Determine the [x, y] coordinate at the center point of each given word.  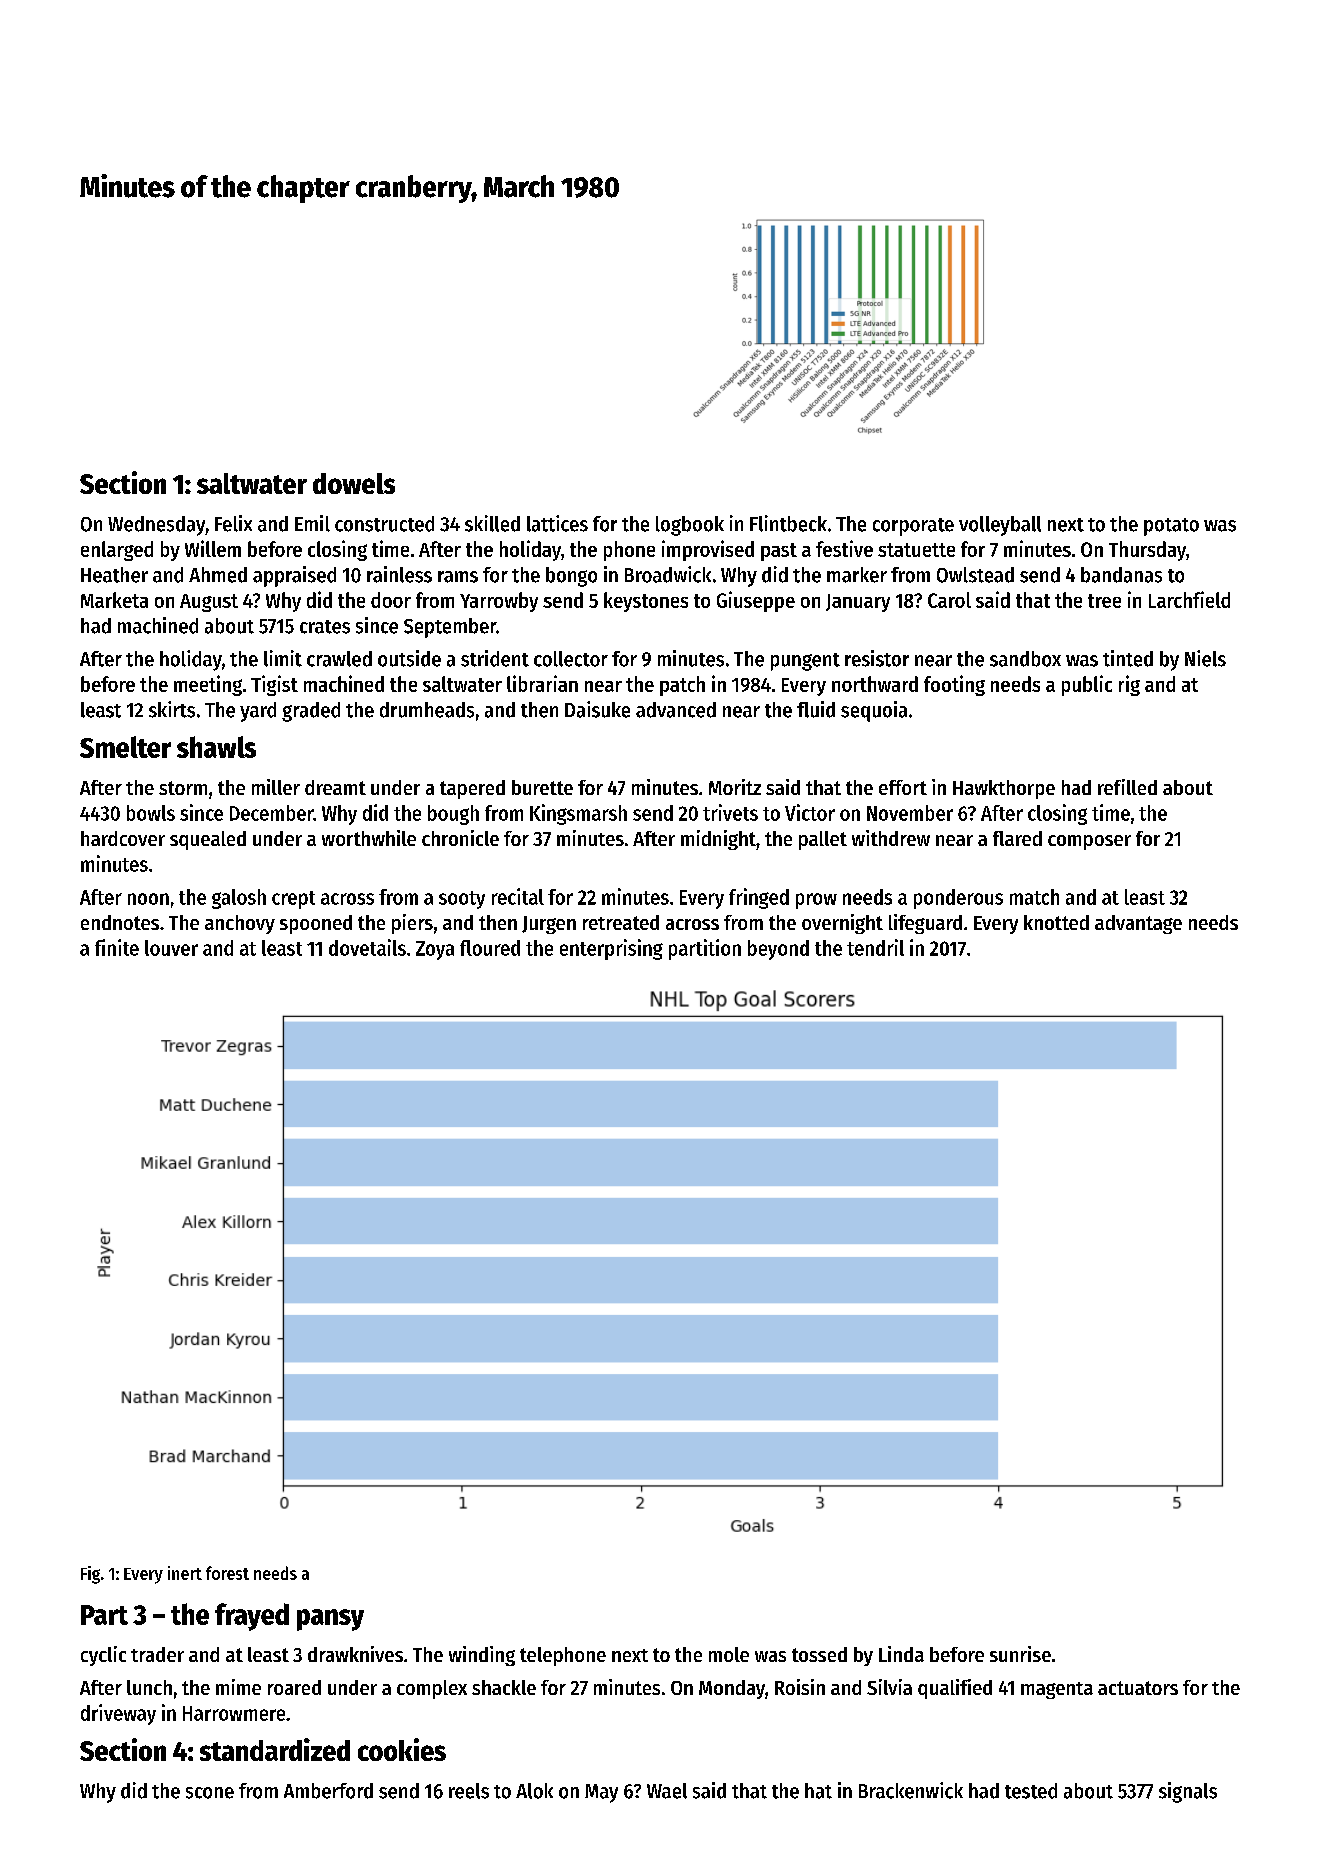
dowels [354, 483]
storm [183, 788]
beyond [778, 950]
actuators [1138, 1688]
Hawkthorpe [1004, 789]
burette [542, 787]
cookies [402, 1749]
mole [729, 1654]
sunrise [1020, 1654]
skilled [492, 523]
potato [1171, 527]
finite [117, 947]
